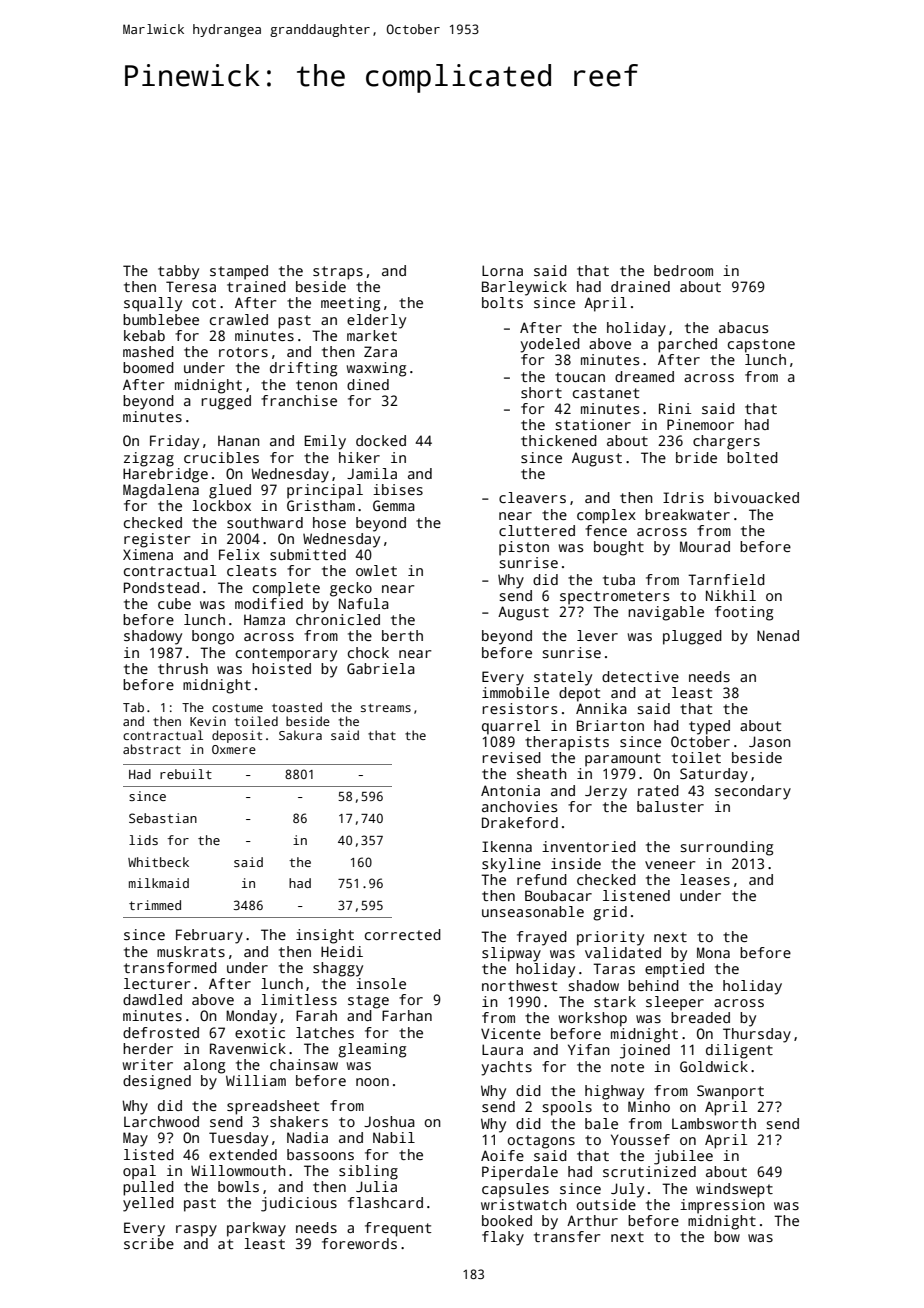 This screenshot has height=1308, width=924. I want to click on bedroom, so click(683, 270).
